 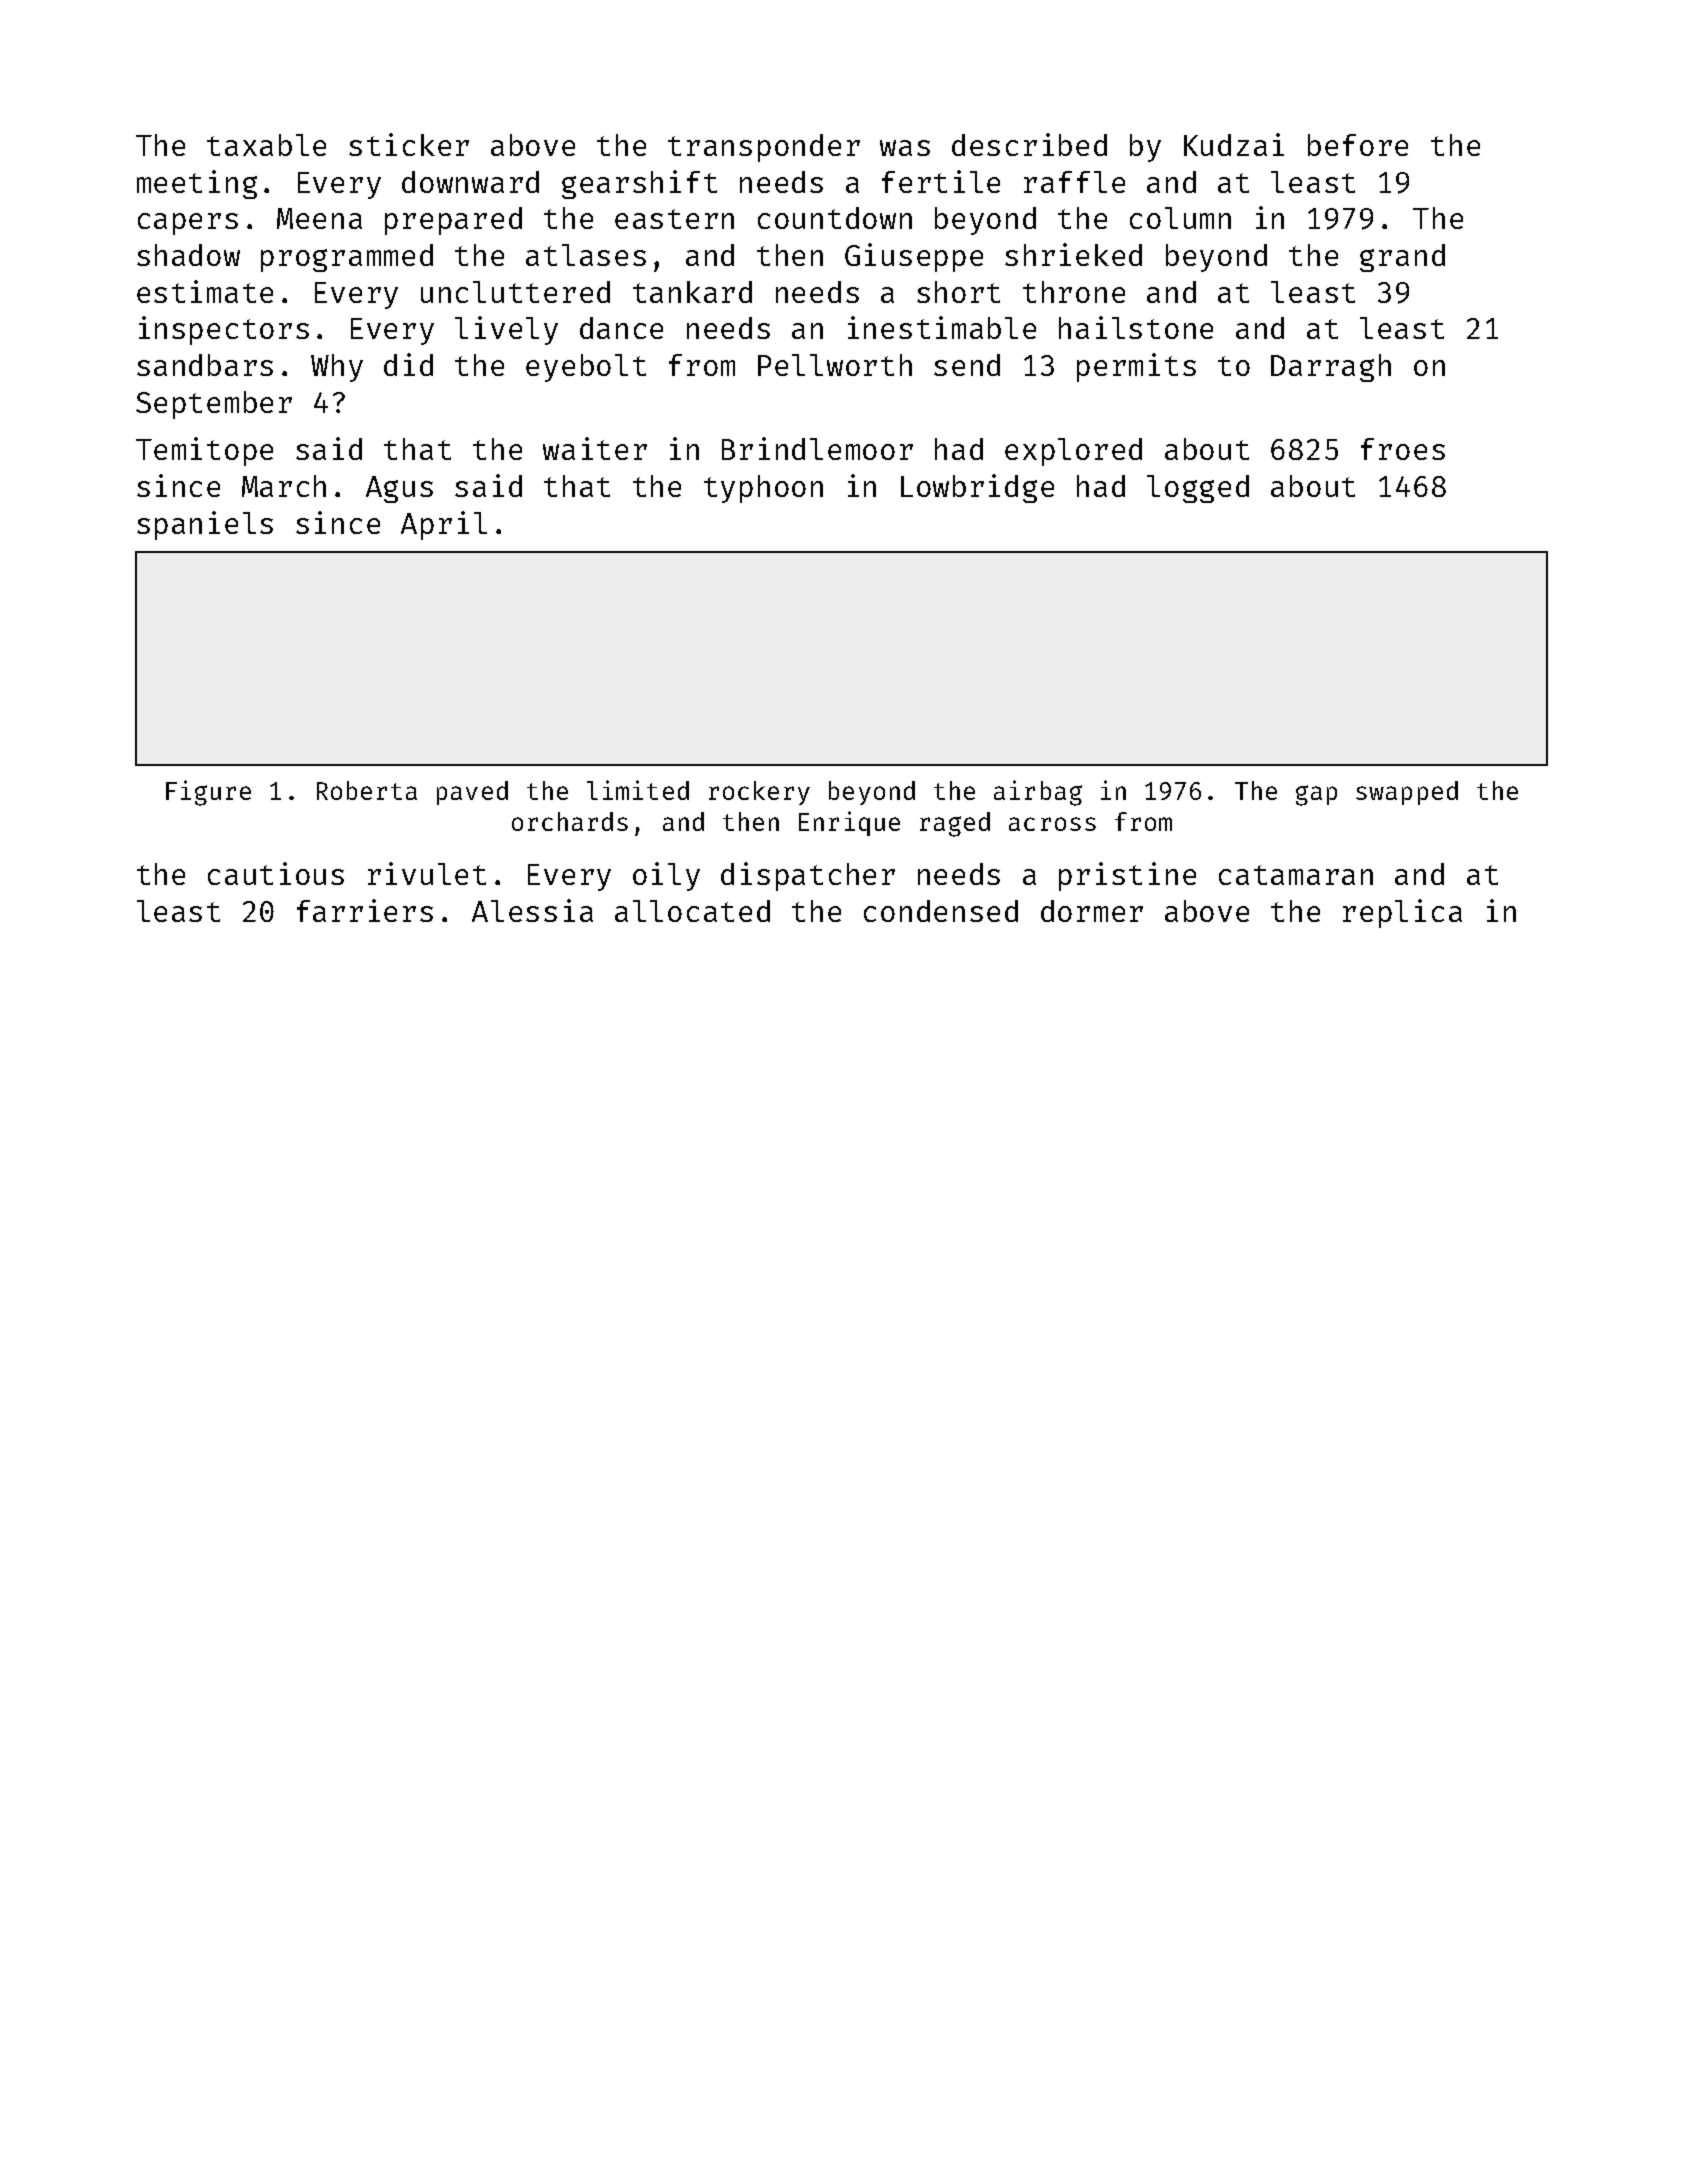 I want to click on countdown, so click(x=835, y=218).
